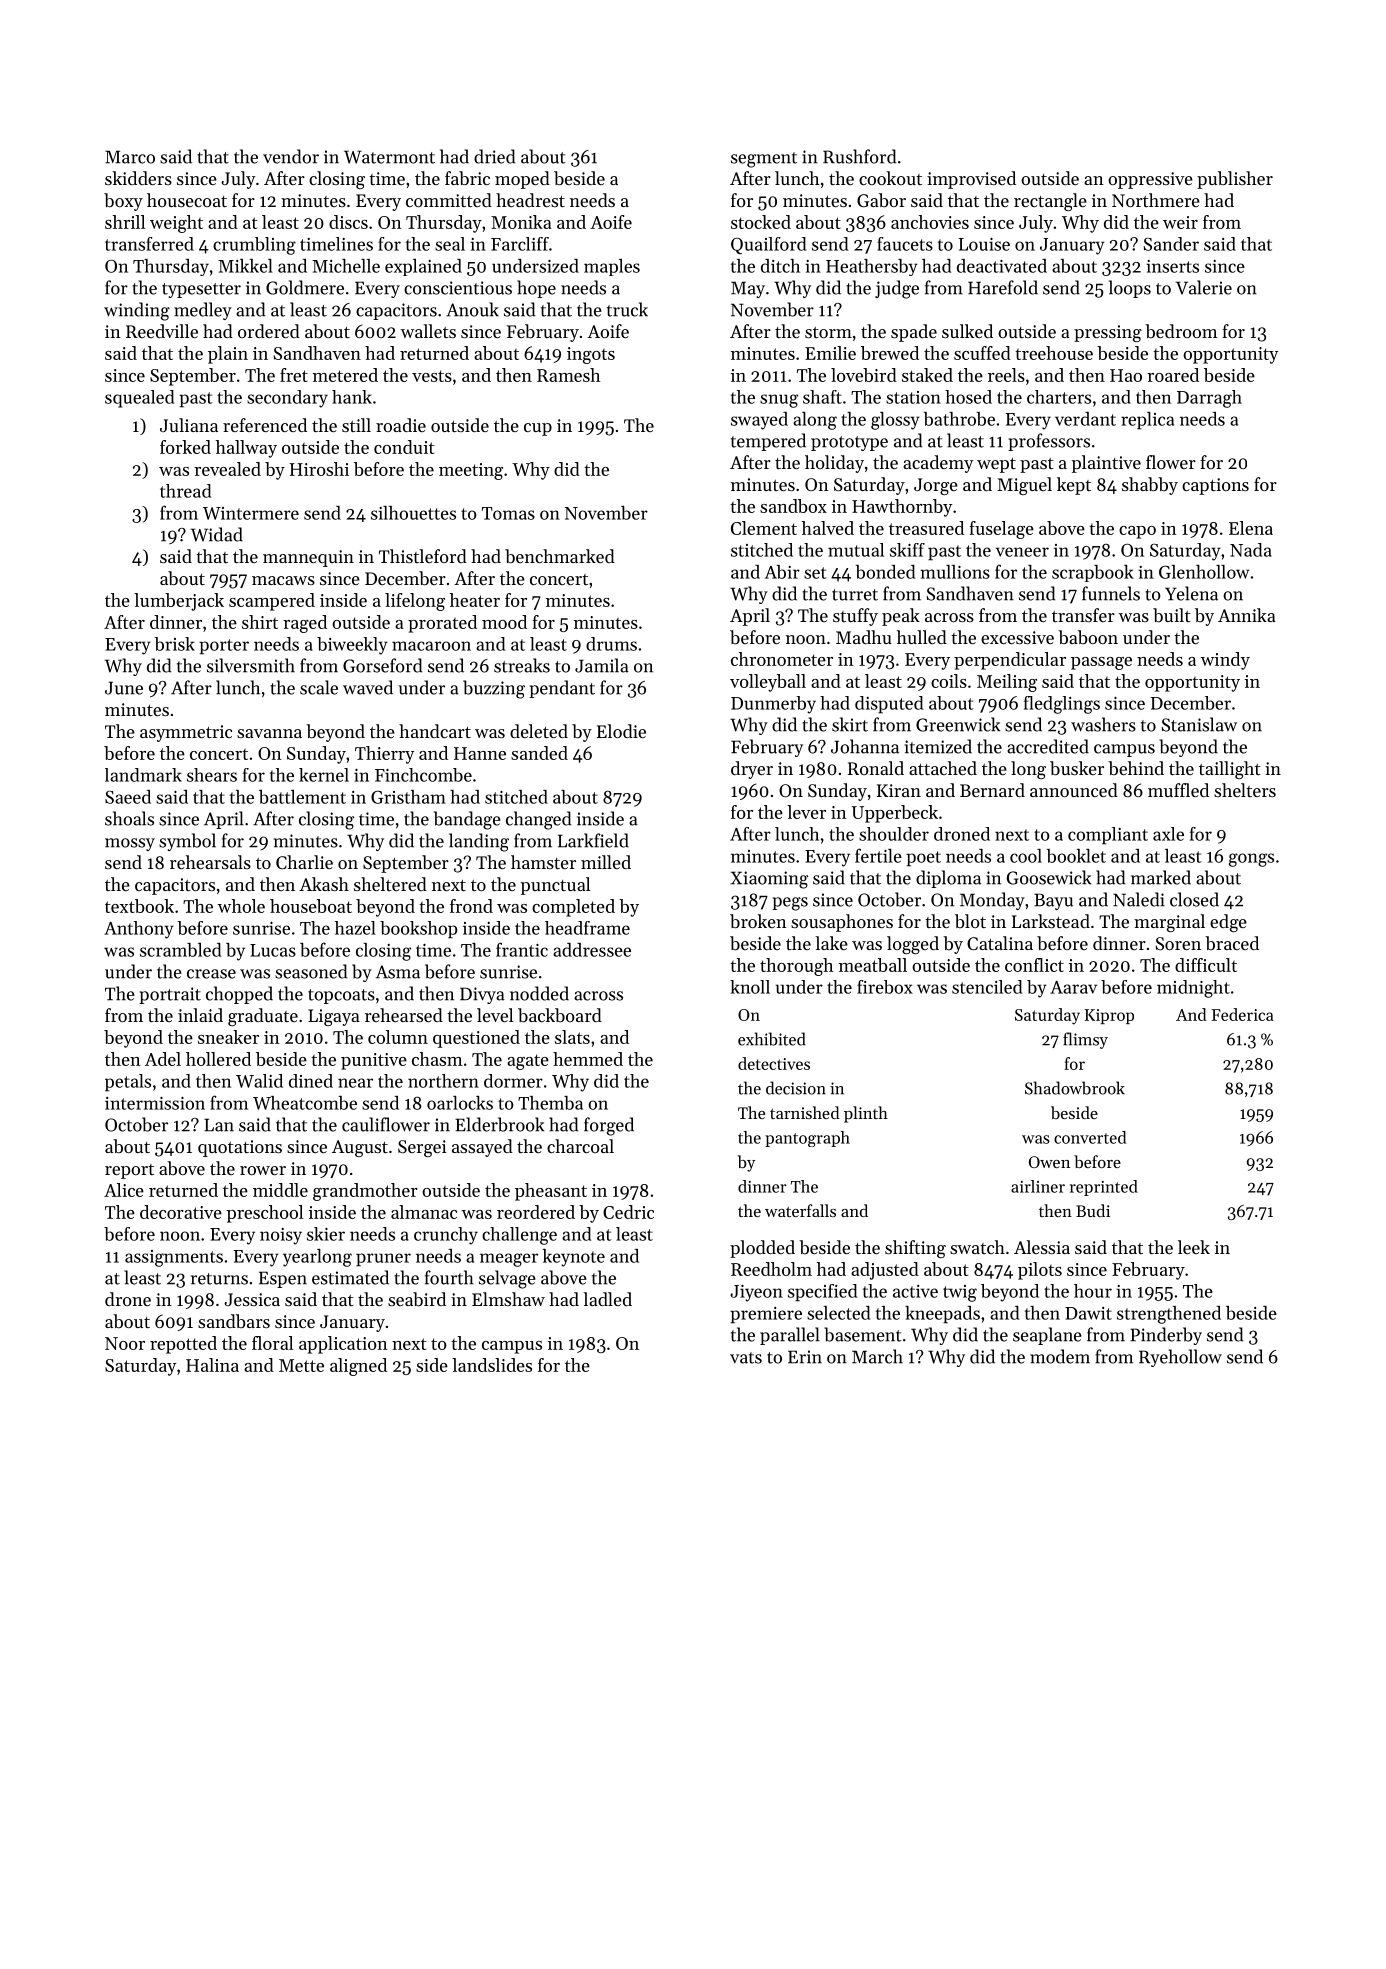  What do you see at coordinates (212, 1365) in the screenshot?
I see `Halina` at bounding box center [212, 1365].
